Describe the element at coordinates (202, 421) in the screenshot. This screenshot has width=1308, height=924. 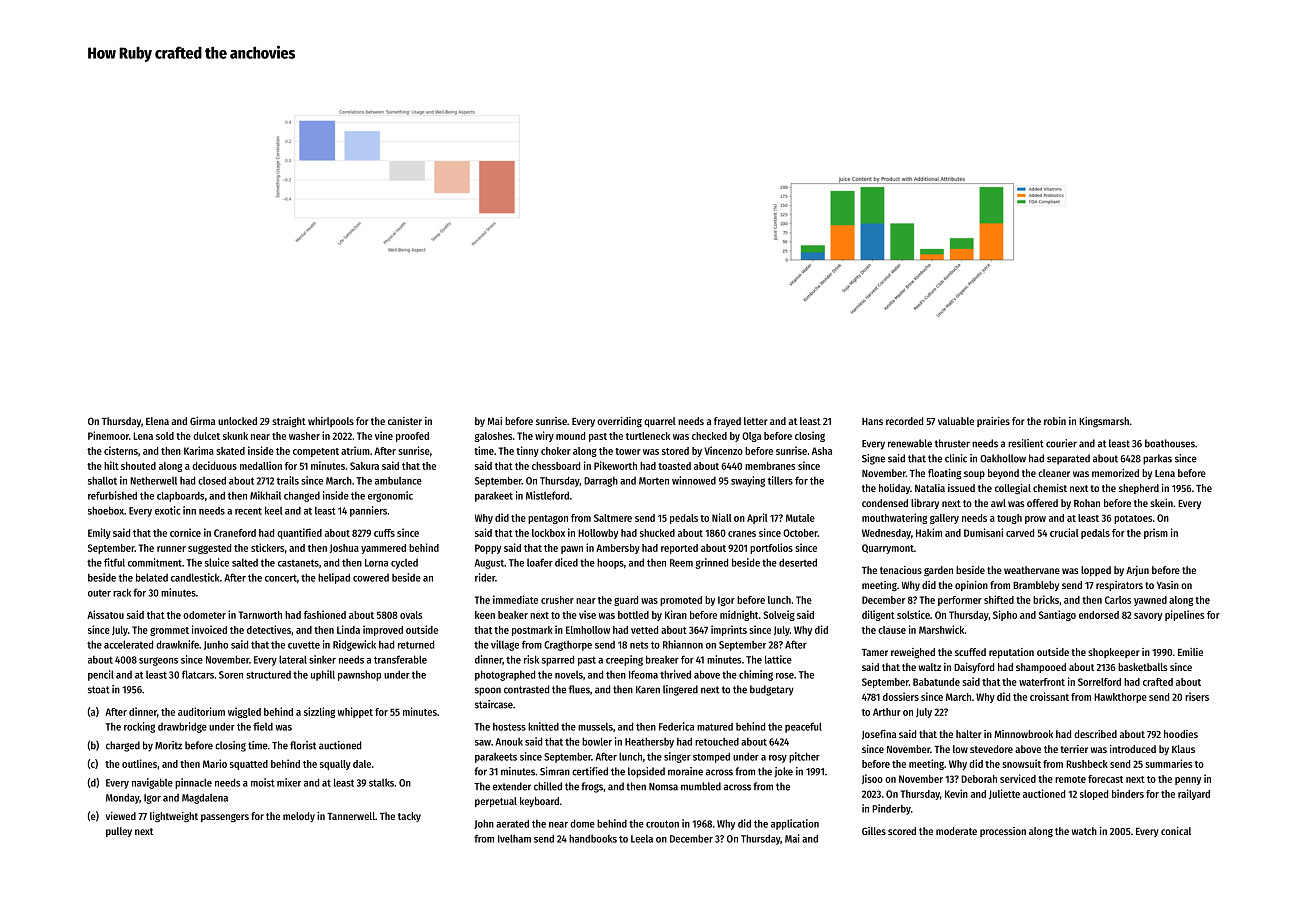
I see `Girma` at that location.
